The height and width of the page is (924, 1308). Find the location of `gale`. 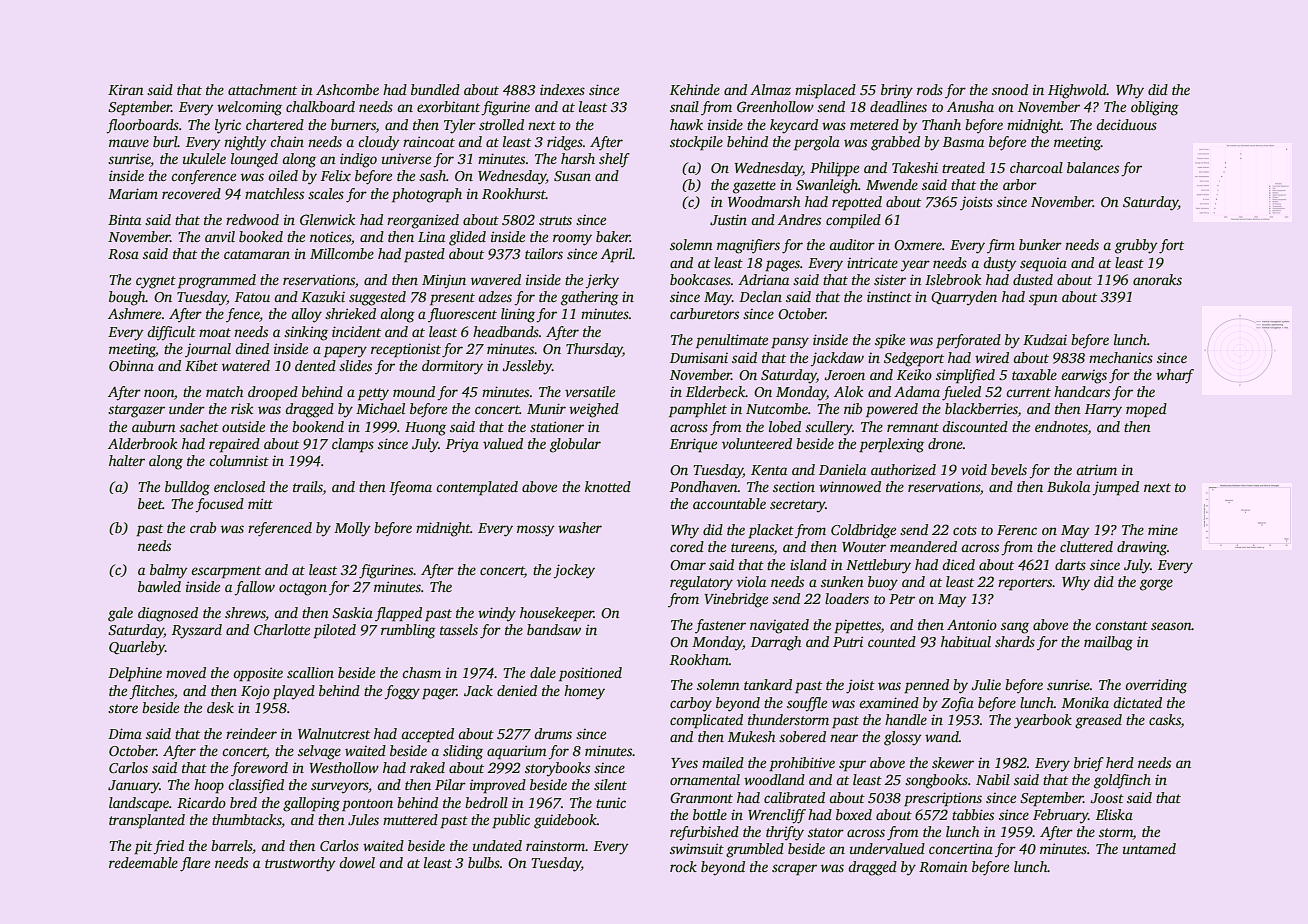

gale is located at coordinates (120, 614).
